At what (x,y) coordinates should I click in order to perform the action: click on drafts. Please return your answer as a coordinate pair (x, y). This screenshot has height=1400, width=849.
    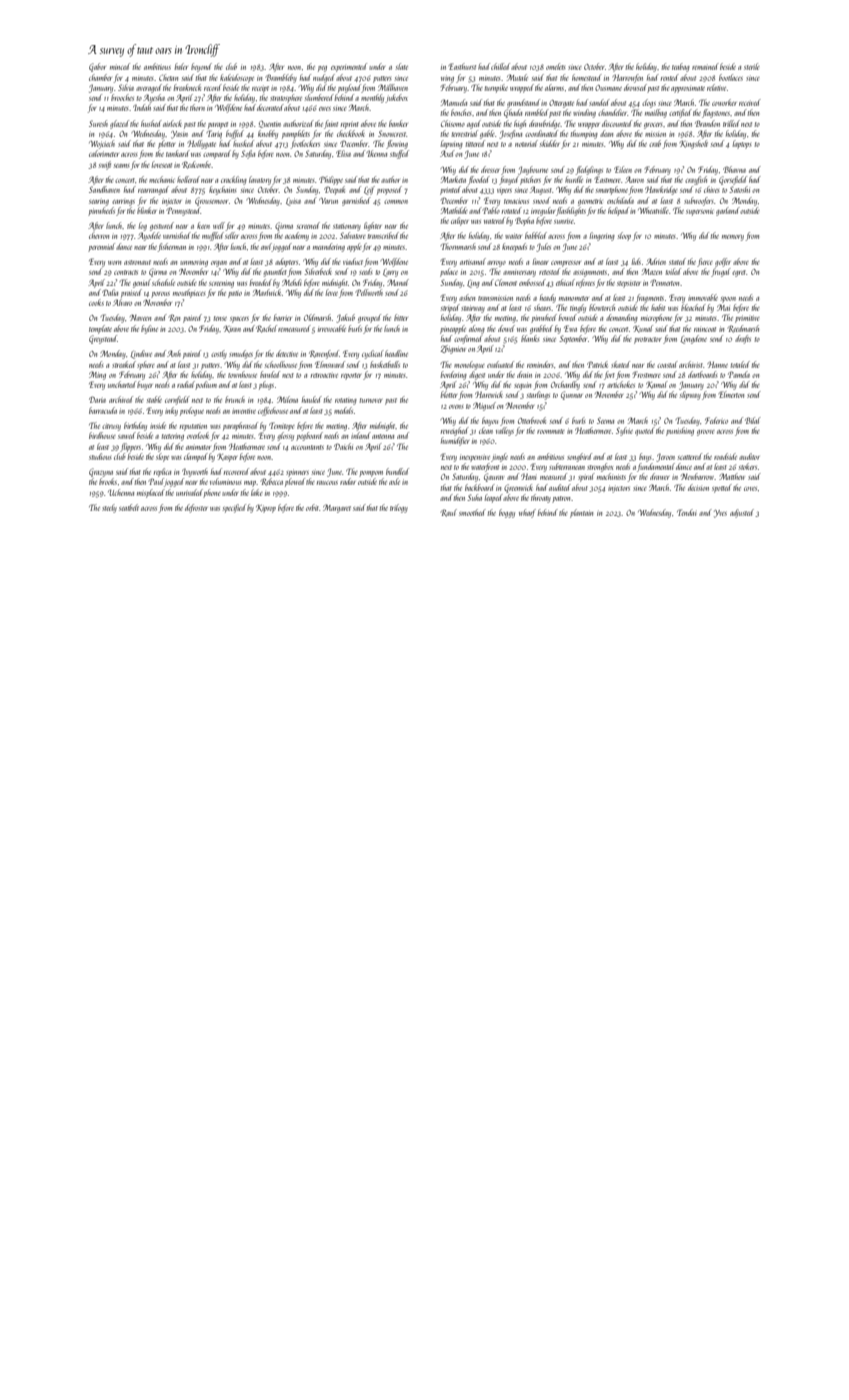
    Looking at the image, I should click on (743, 339).
